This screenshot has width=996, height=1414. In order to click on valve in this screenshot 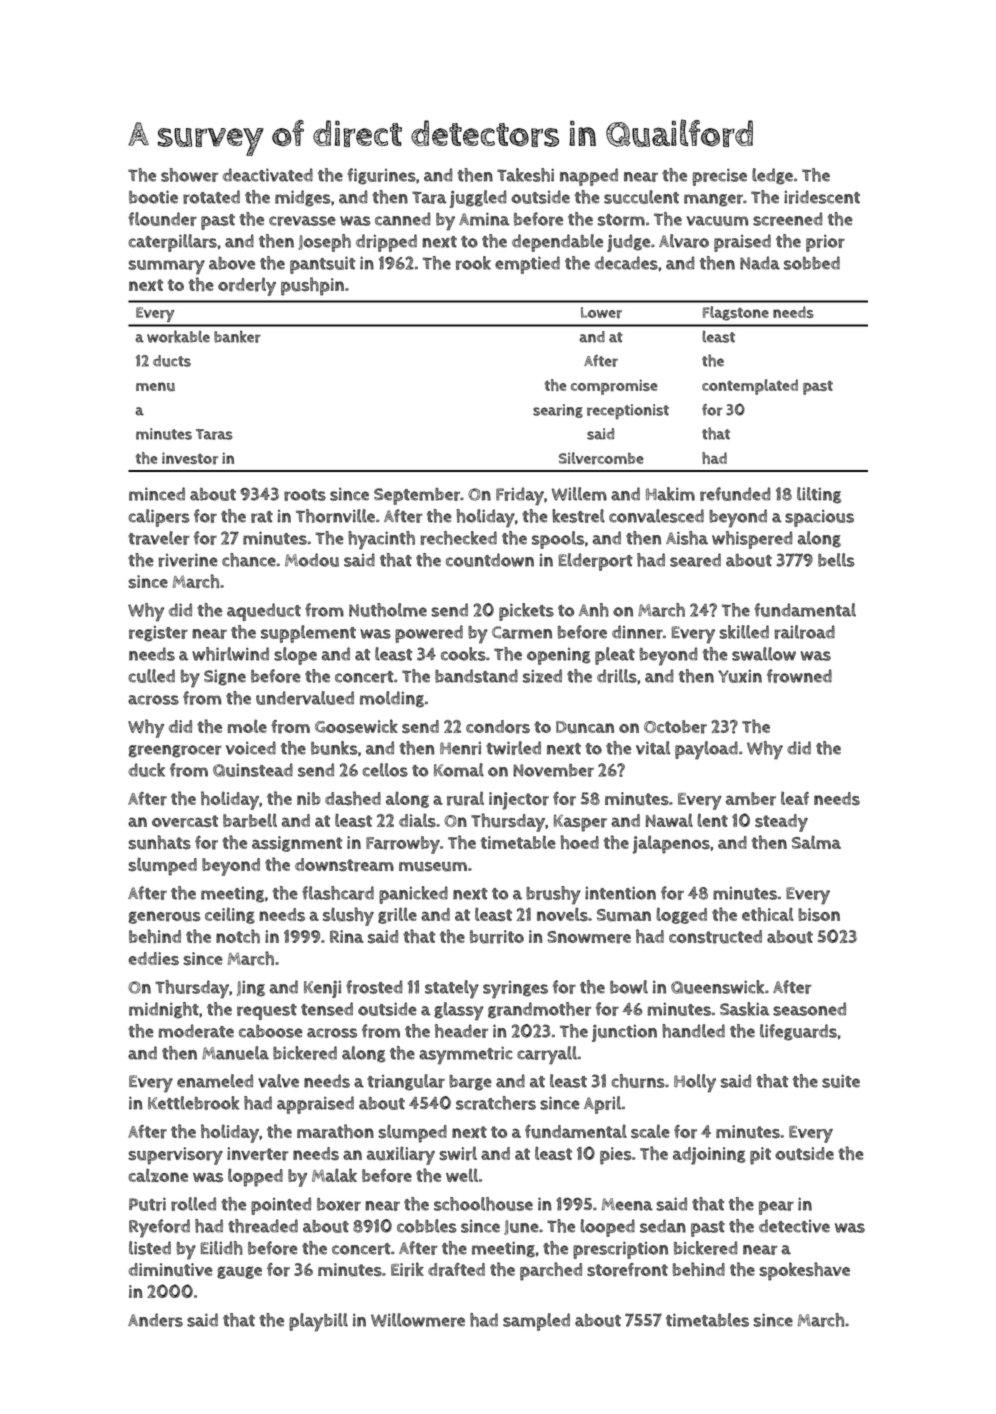, I will do `click(278, 1081)`.
